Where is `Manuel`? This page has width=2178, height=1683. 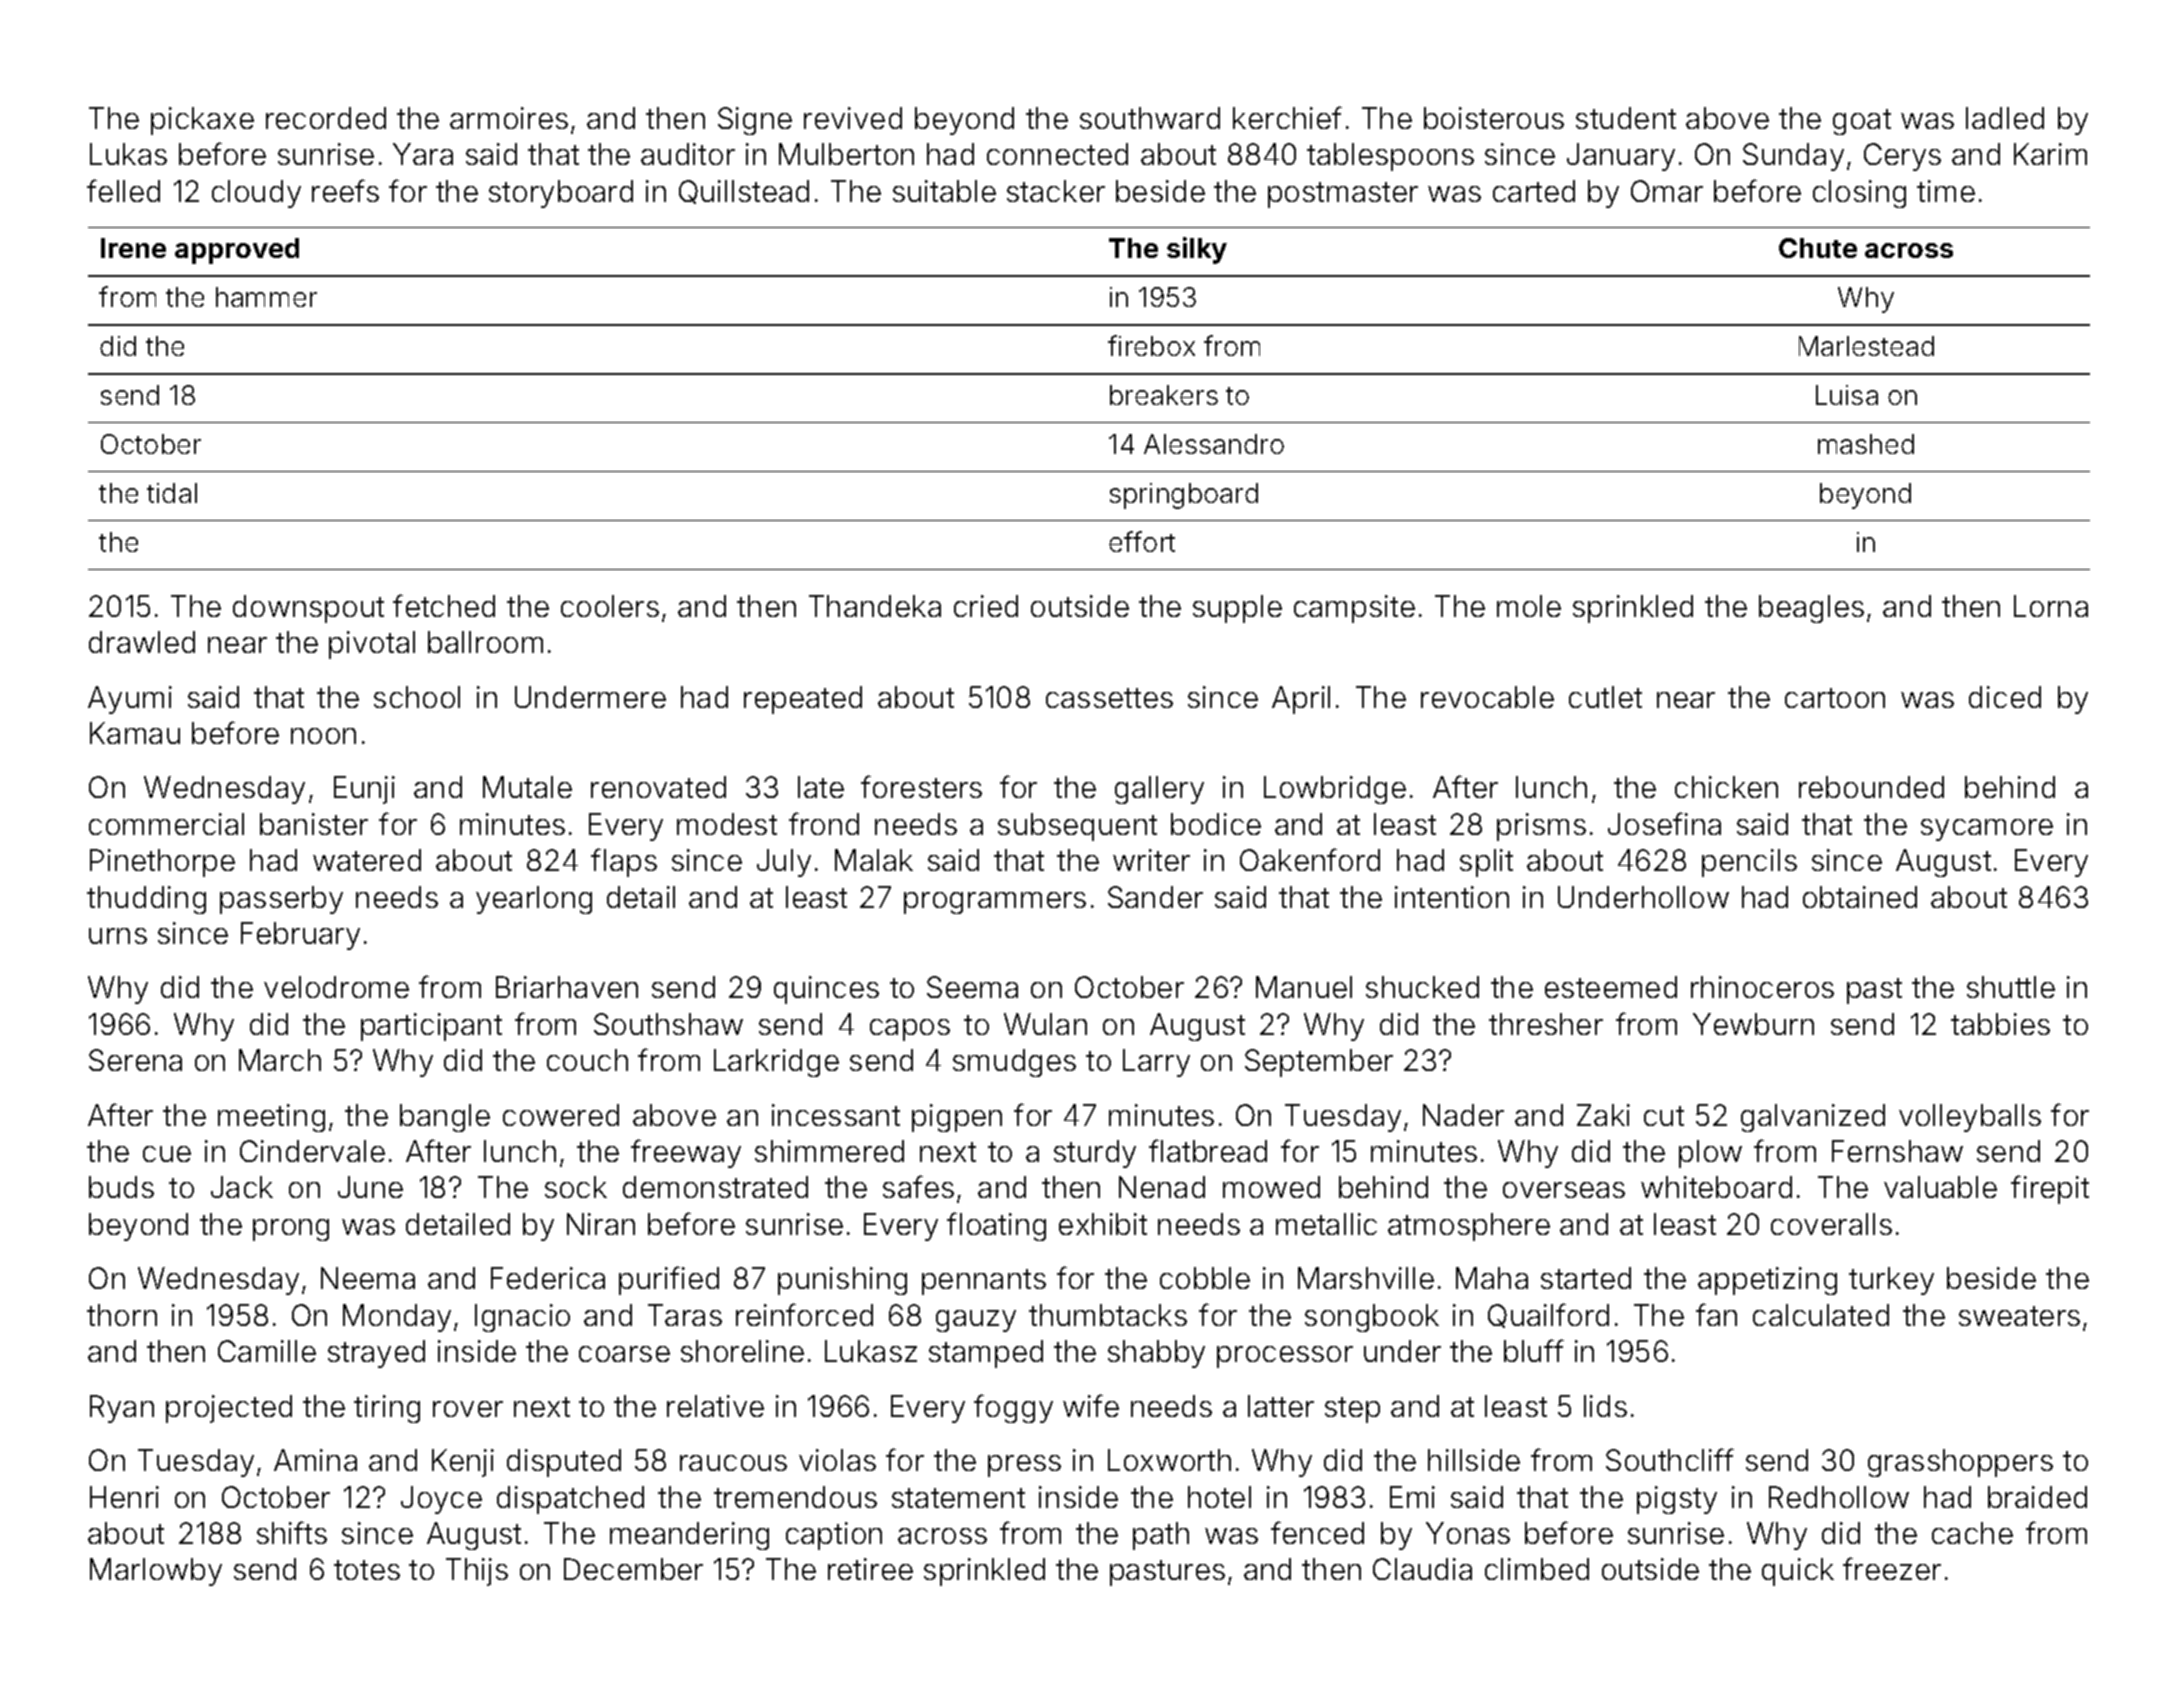 Manuel is located at coordinates (1304, 987).
